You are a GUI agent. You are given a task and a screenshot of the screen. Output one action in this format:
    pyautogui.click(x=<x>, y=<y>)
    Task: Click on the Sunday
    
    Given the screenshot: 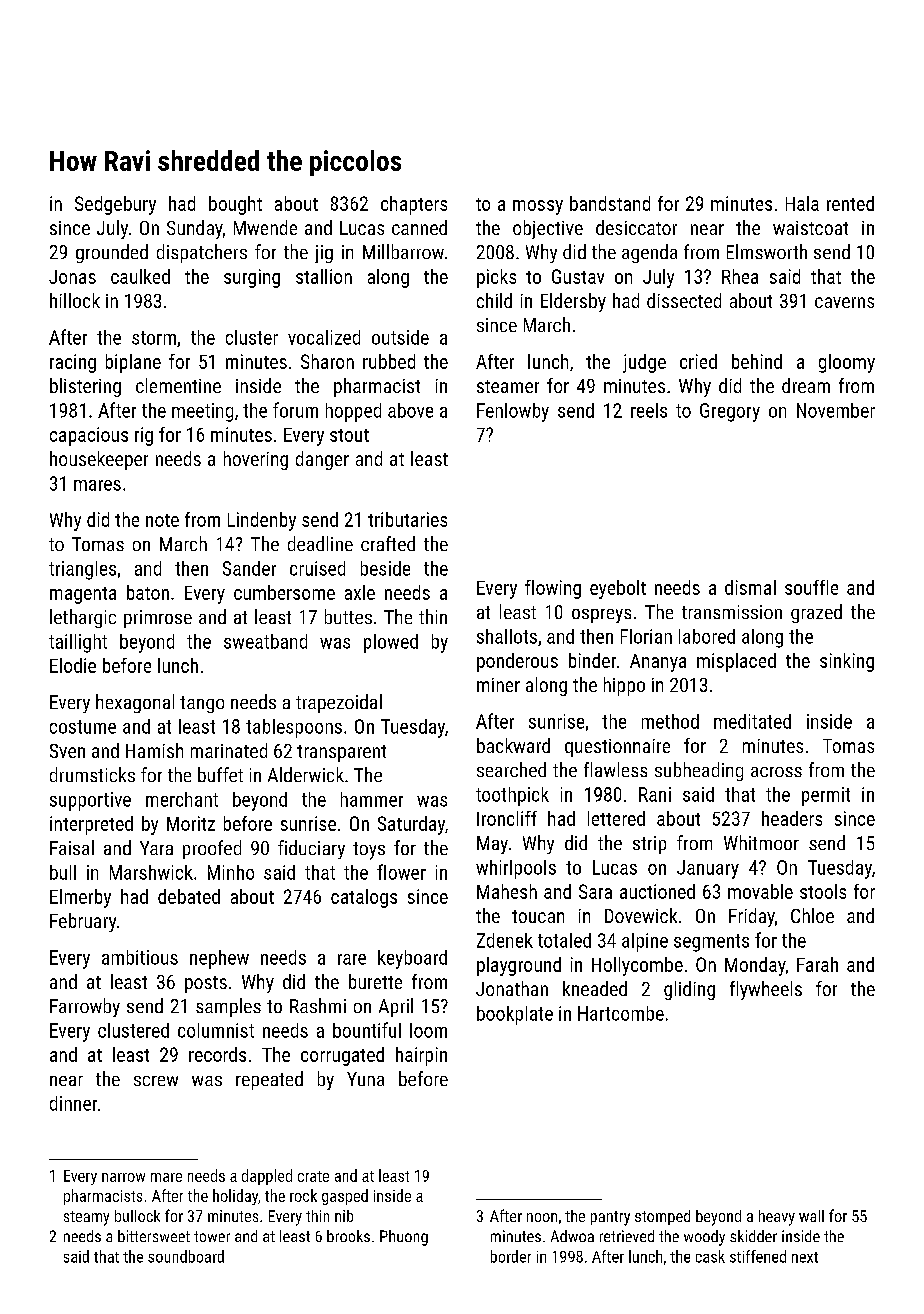 What is the action you would take?
    pyautogui.click(x=195, y=229)
